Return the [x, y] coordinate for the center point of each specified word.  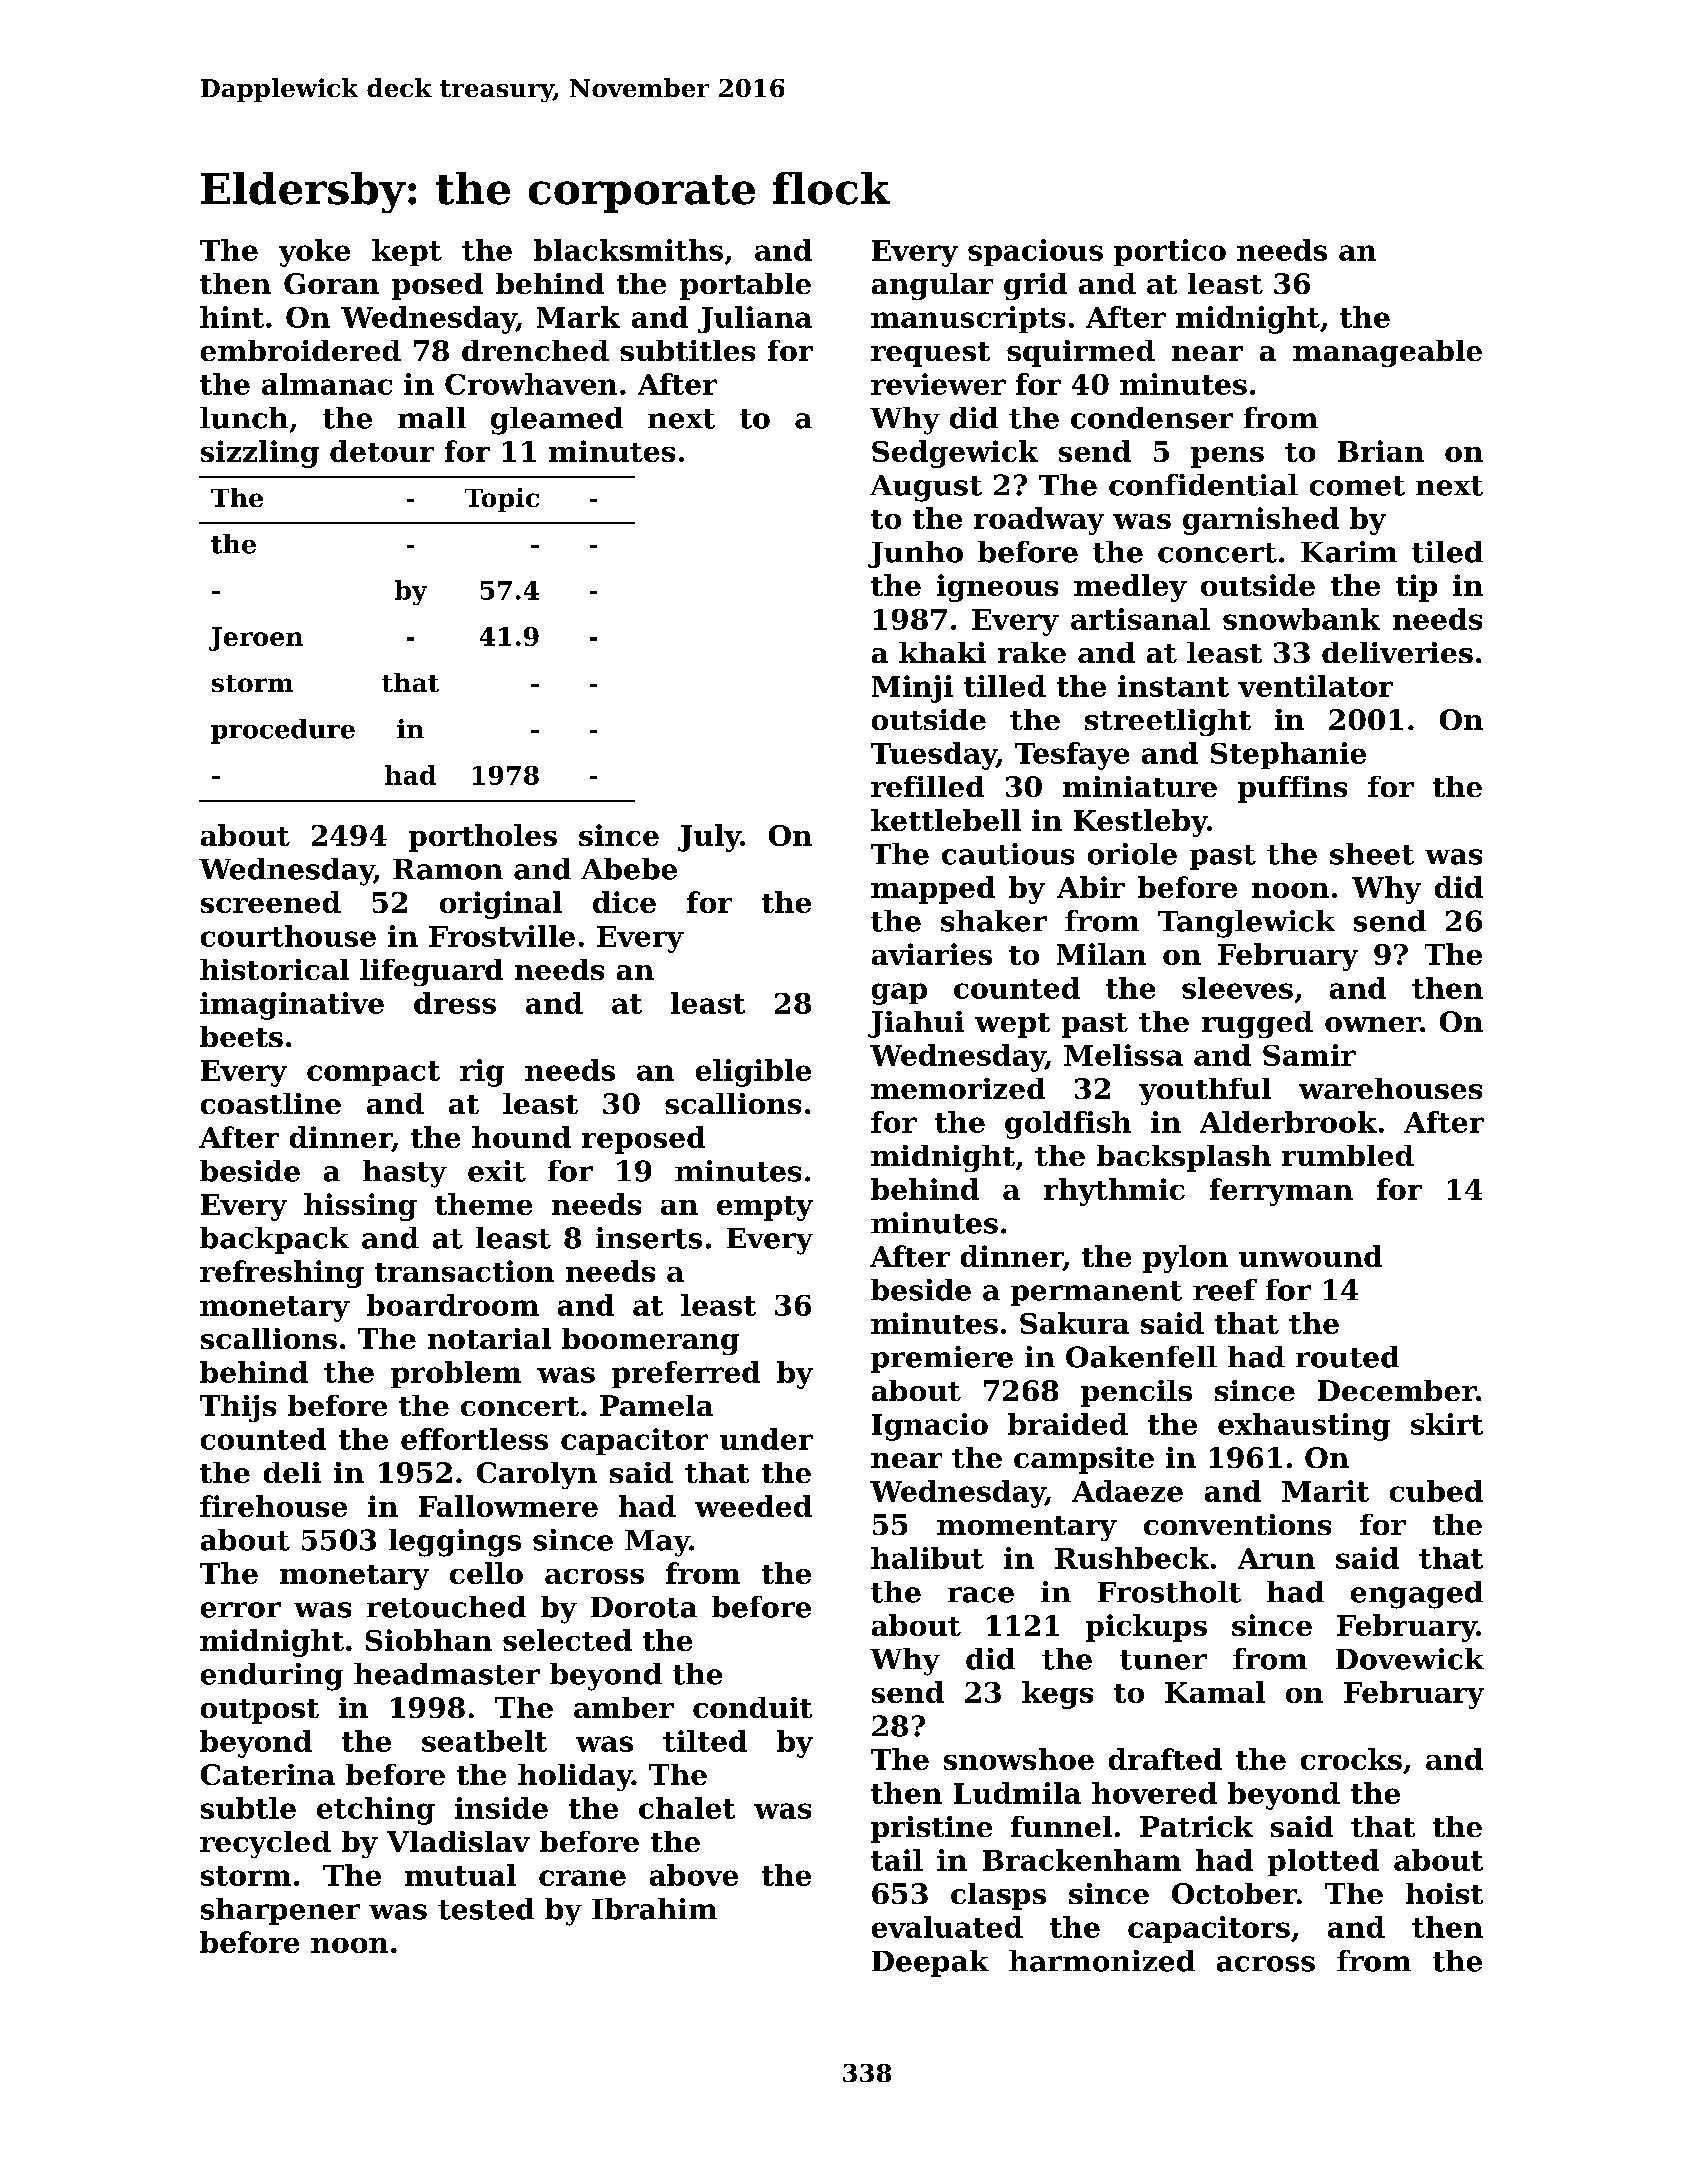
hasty [405, 1174]
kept [407, 252]
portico [1170, 252]
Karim [1349, 552]
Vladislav [458, 1841]
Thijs [238, 1408]
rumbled [1348, 1155]
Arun [1276, 1558]
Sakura [1074, 1323]
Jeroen [256, 639]
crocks [1351, 1759]
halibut [927, 1558]
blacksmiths [628, 250]
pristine [931, 1829]
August [926, 488]
